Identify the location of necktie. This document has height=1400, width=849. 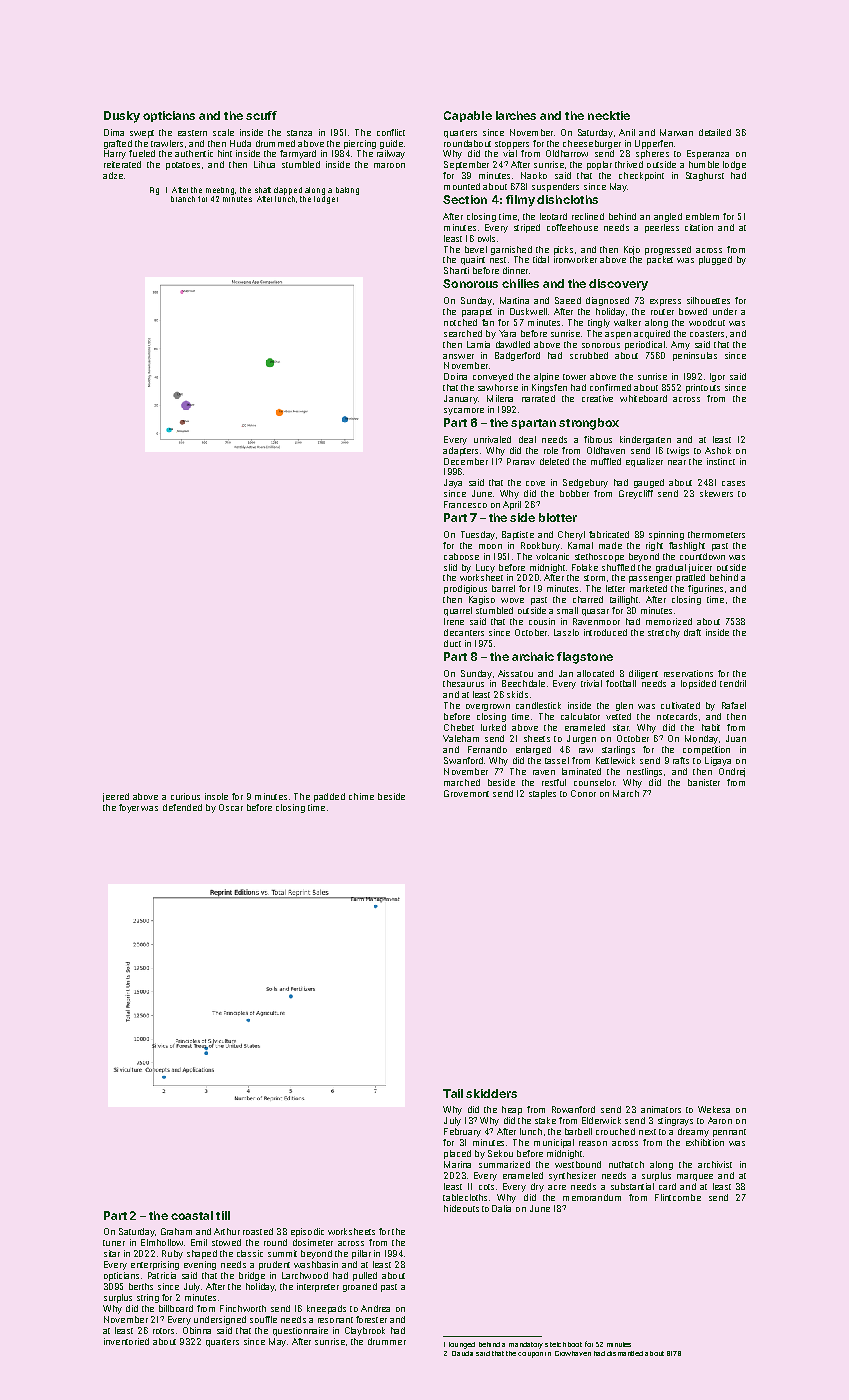
(609, 115).
